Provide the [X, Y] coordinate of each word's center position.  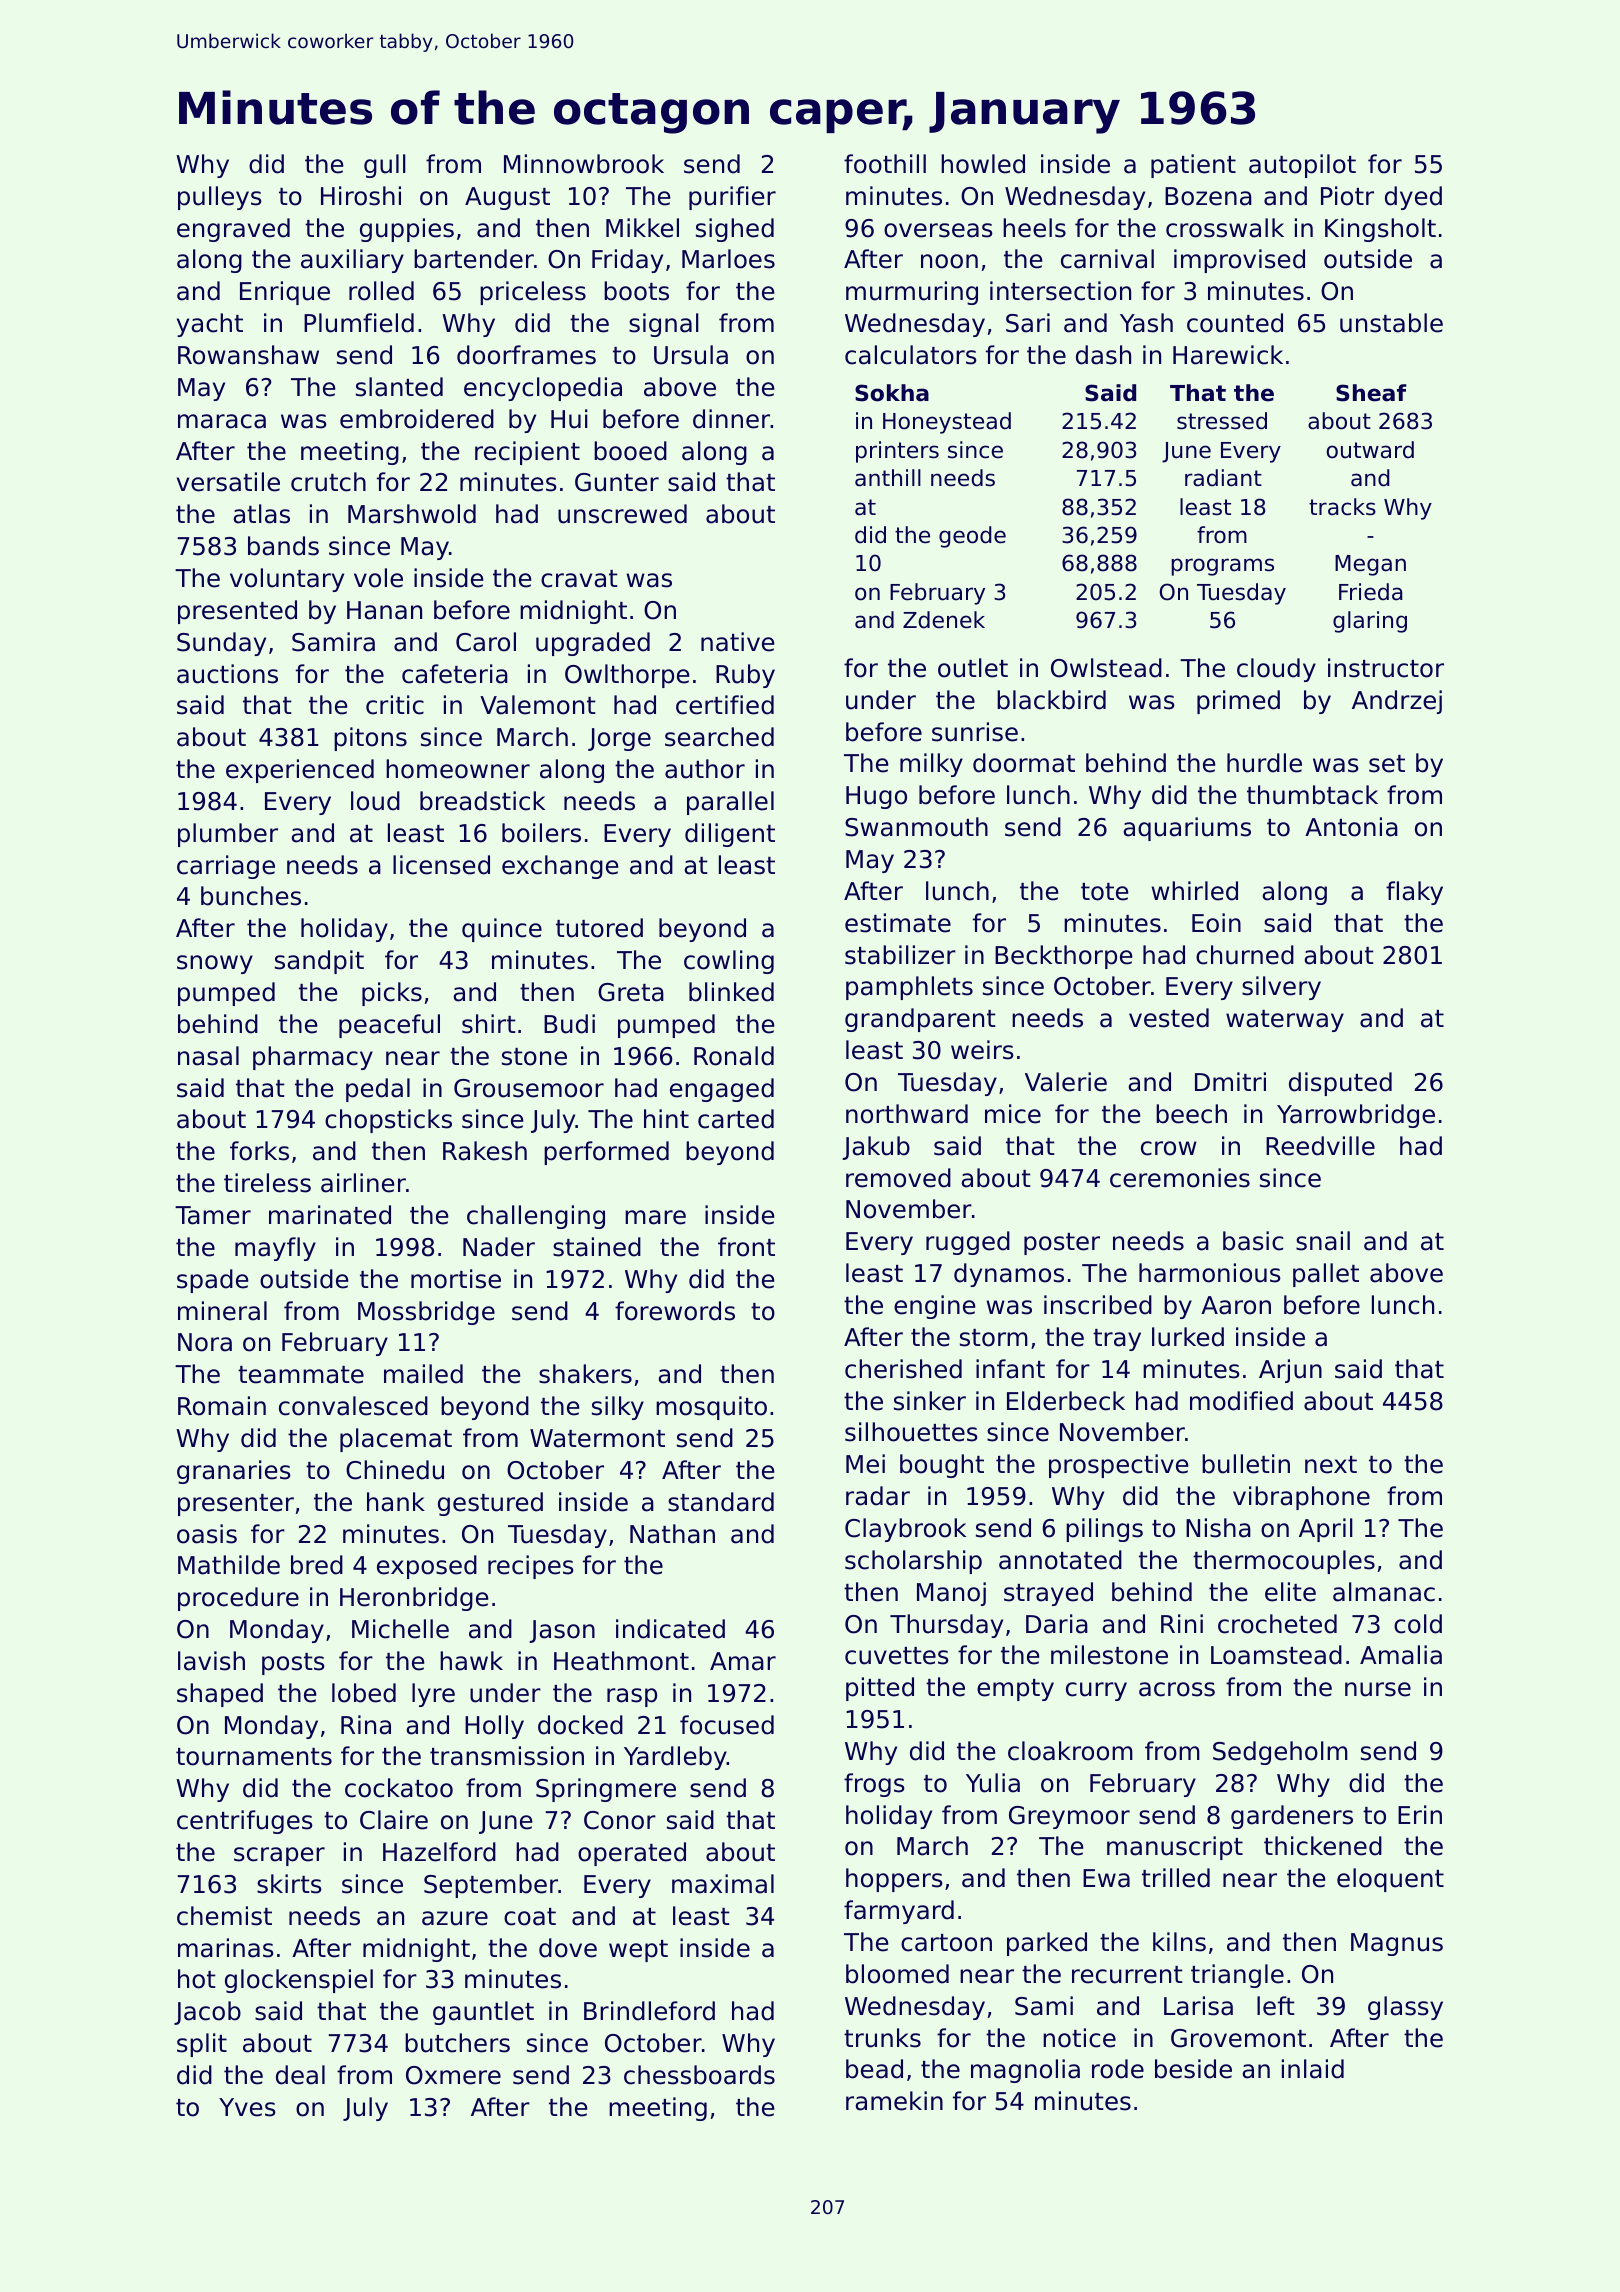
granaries [234, 1472]
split [202, 2045]
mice [1013, 1114]
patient [1193, 166]
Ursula [691, 355]
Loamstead [1276, 1655]
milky [931, 765]
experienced [300, 771]
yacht [210, 325]
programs [1222, 567]
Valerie [1066, 1082]
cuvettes [897, 1656]
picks [392, 994]
